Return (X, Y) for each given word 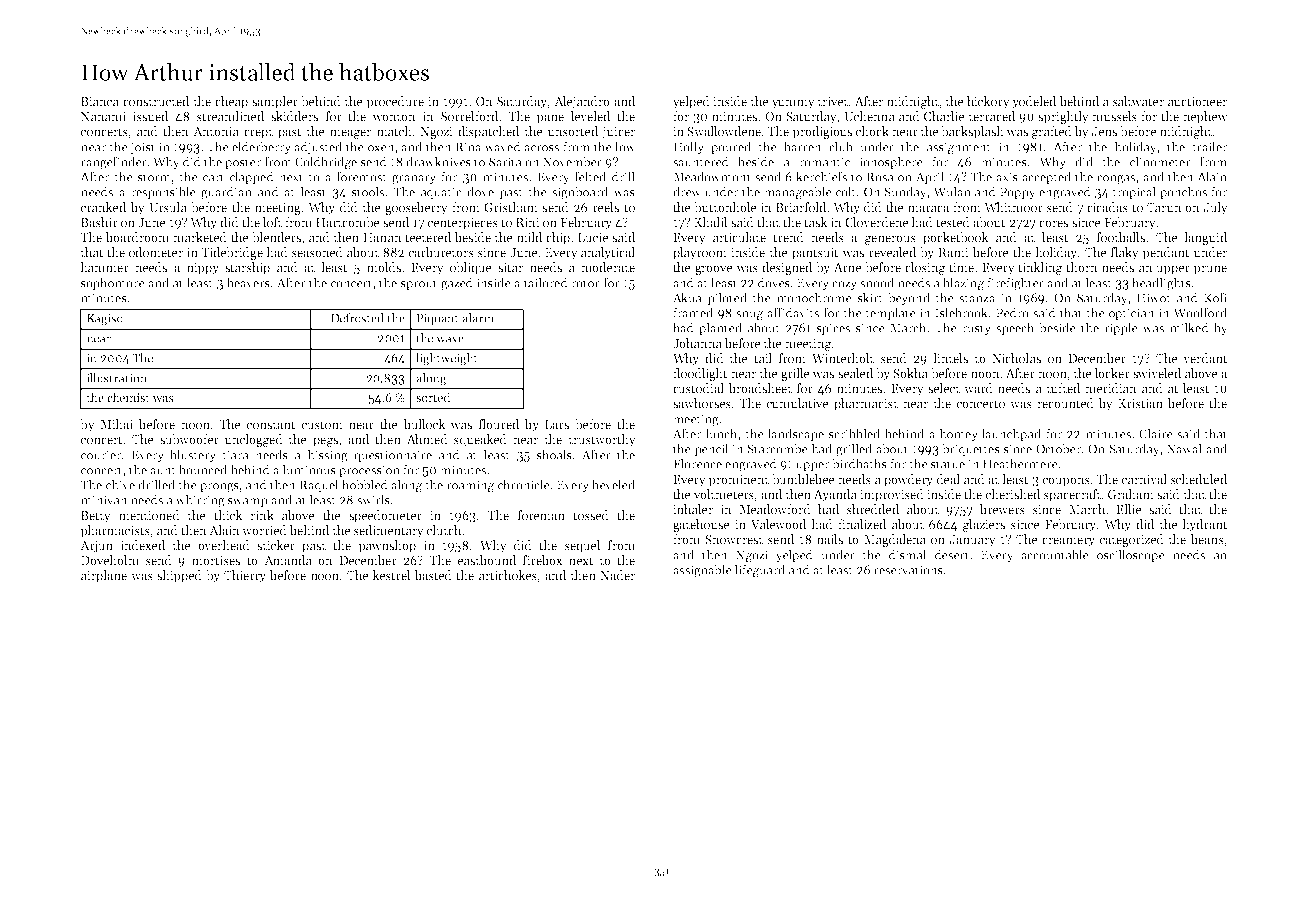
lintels (950, 358)
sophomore (113, 283)
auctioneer (1197, 101)
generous (890, 240)
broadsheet (760, 388)
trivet (832, 101)
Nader (617, 575)
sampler (275, 102)
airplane (104, 576)
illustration (117, 378)
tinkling (1040, 268)
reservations (908, 570)
